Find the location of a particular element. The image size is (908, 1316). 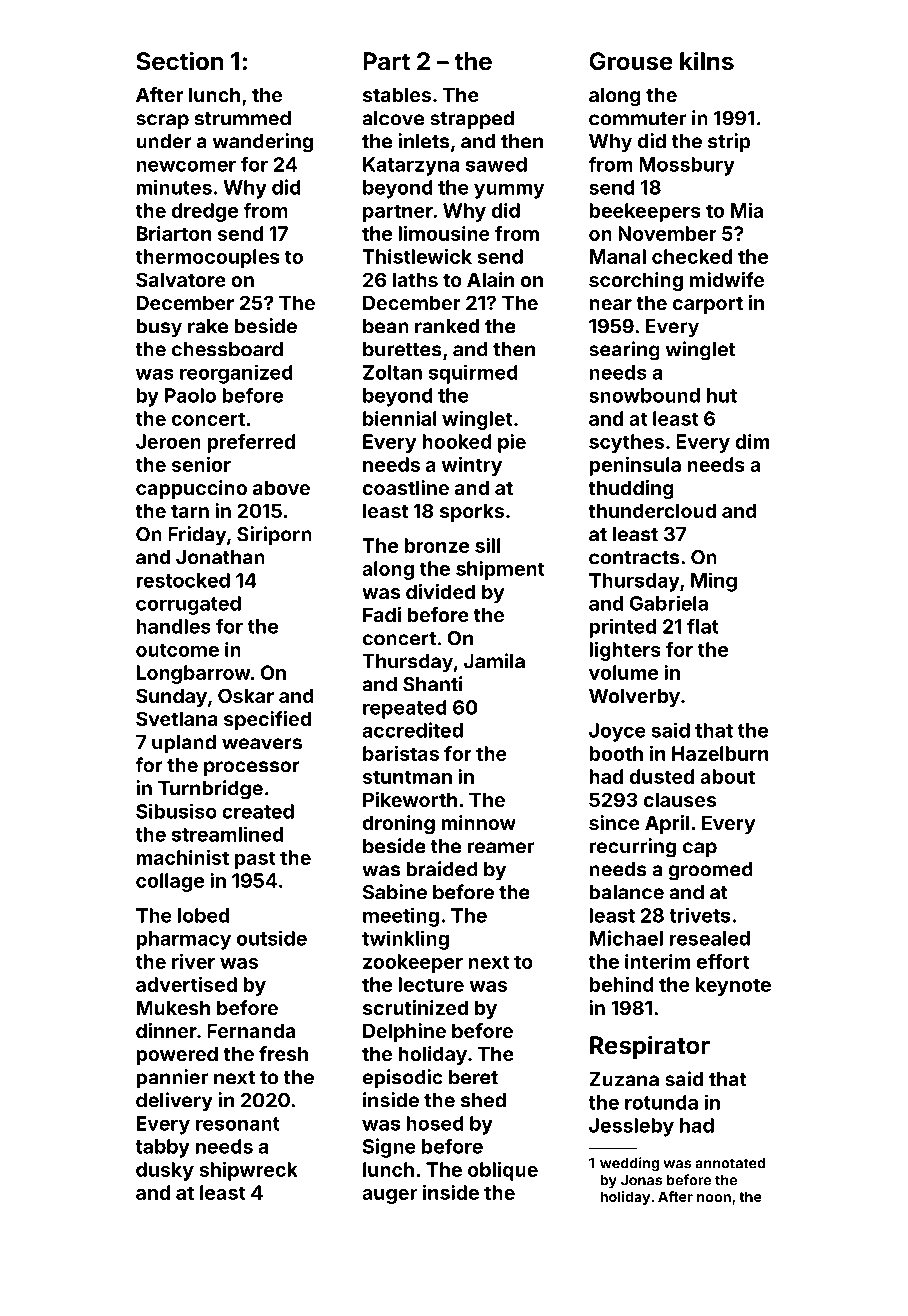

fresh is located at coordinates (283, 1053).
